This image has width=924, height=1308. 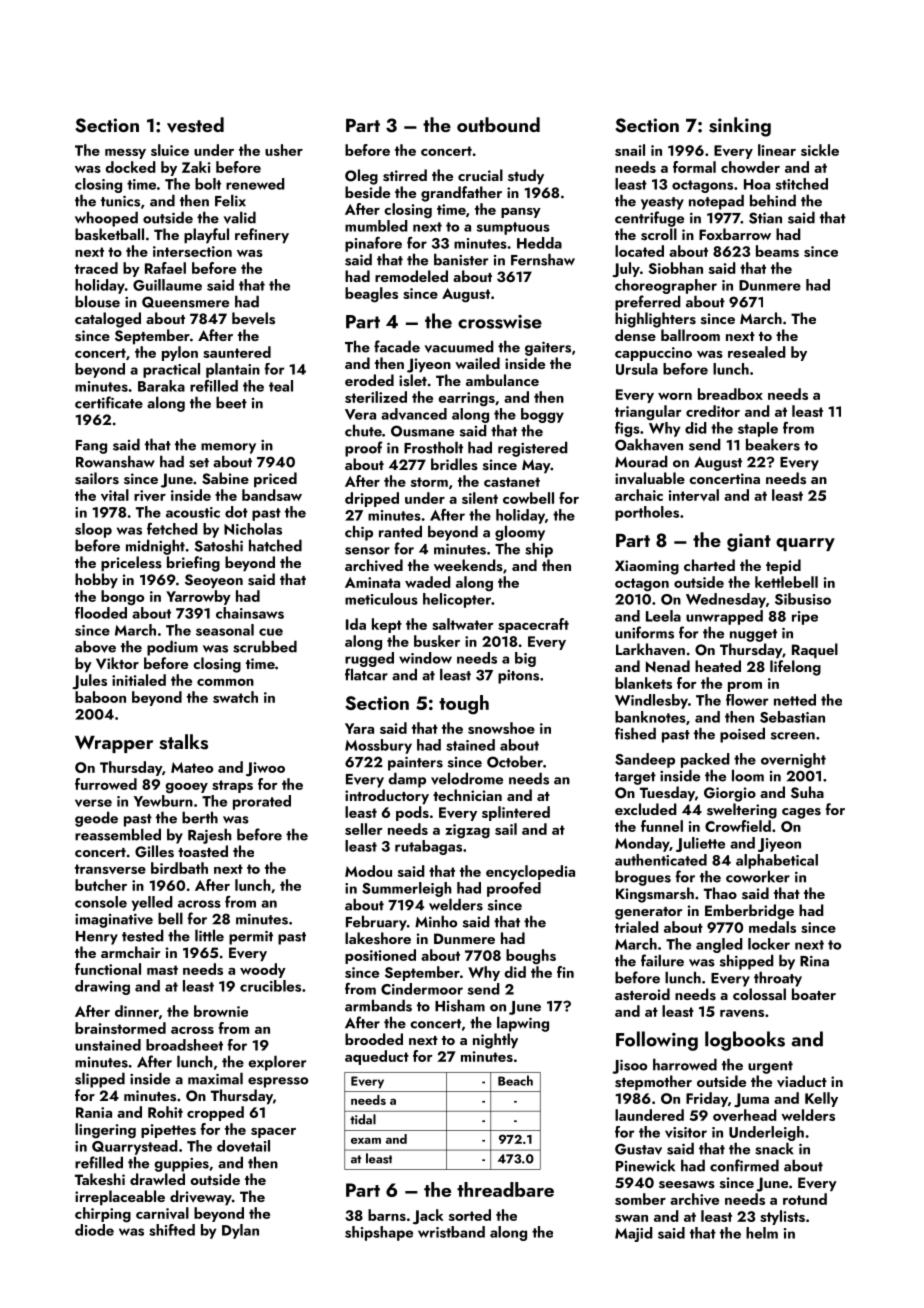 What do you see at coordinates (451, 1232) in the image?
I see `wristband` at bounding box center [451, 1232].
